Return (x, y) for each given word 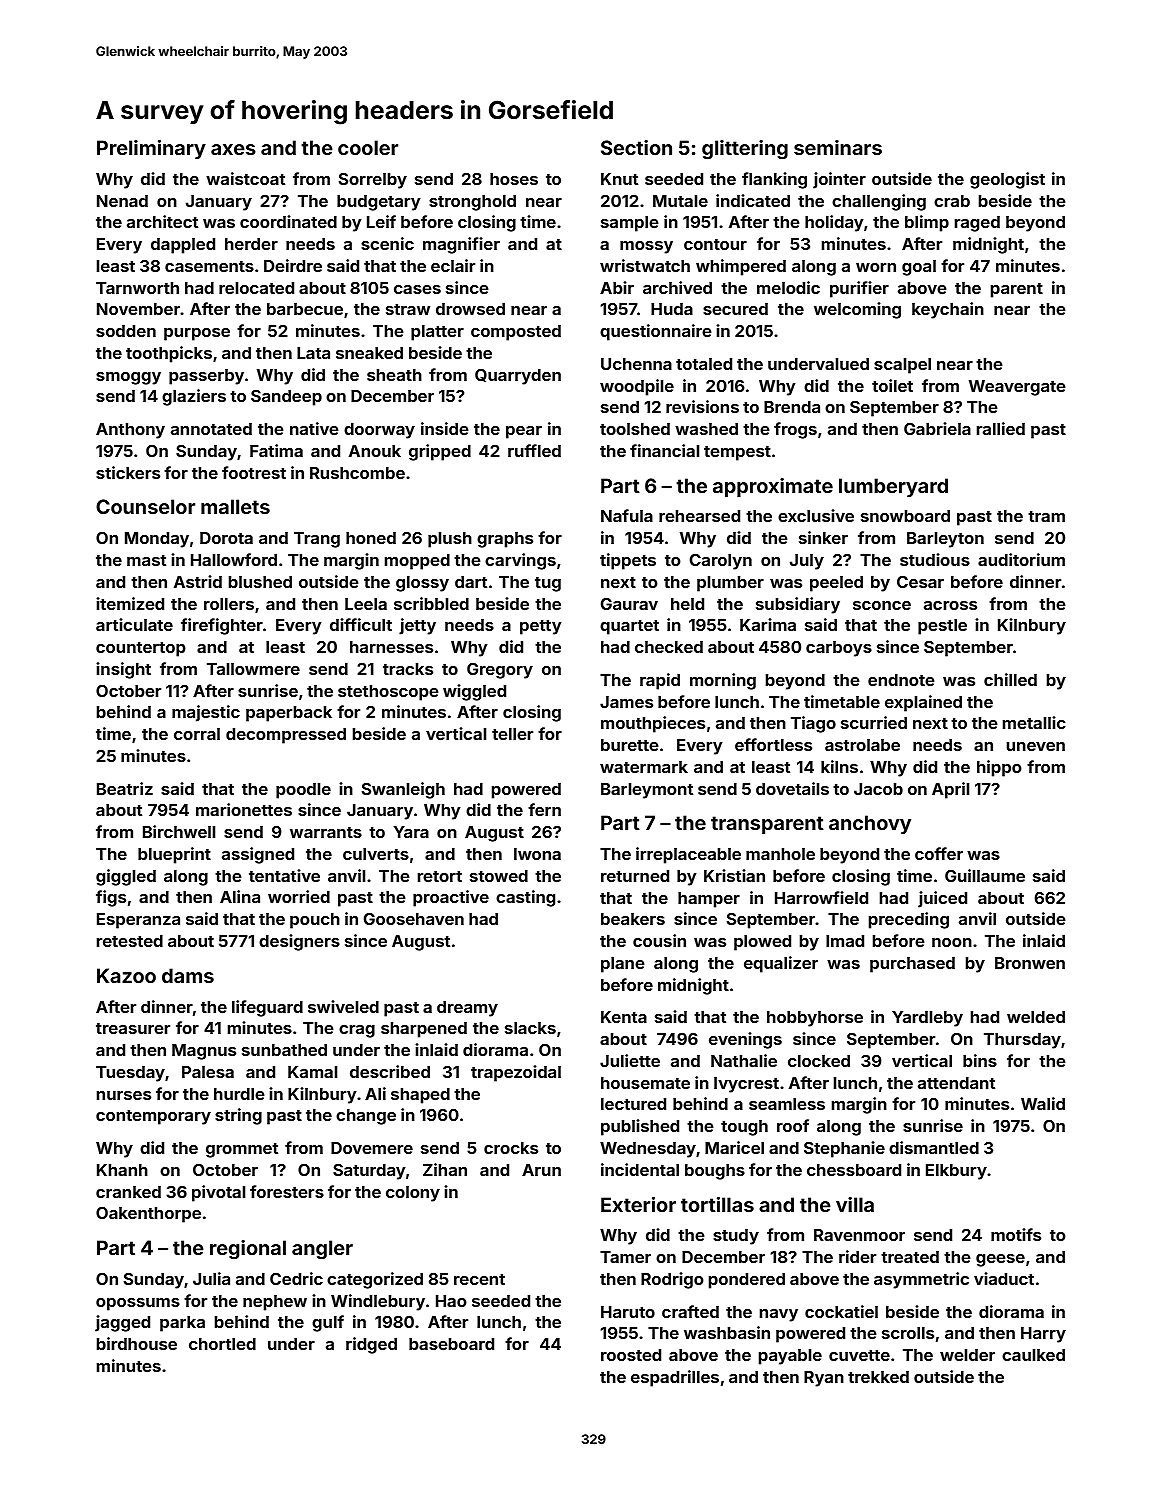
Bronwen (1030, 963)
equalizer (781, 964)
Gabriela (937, 428)
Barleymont (647, 791)
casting (525, 898)
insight (123, 670)
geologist (1007, 180)
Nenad (122, 201)
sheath (394, 375)
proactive (451, 898)
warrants (326, 832)
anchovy (870, 824)
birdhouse (137, 1343)
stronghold (472, 203)
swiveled (343, 1006)
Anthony (130, 431)
